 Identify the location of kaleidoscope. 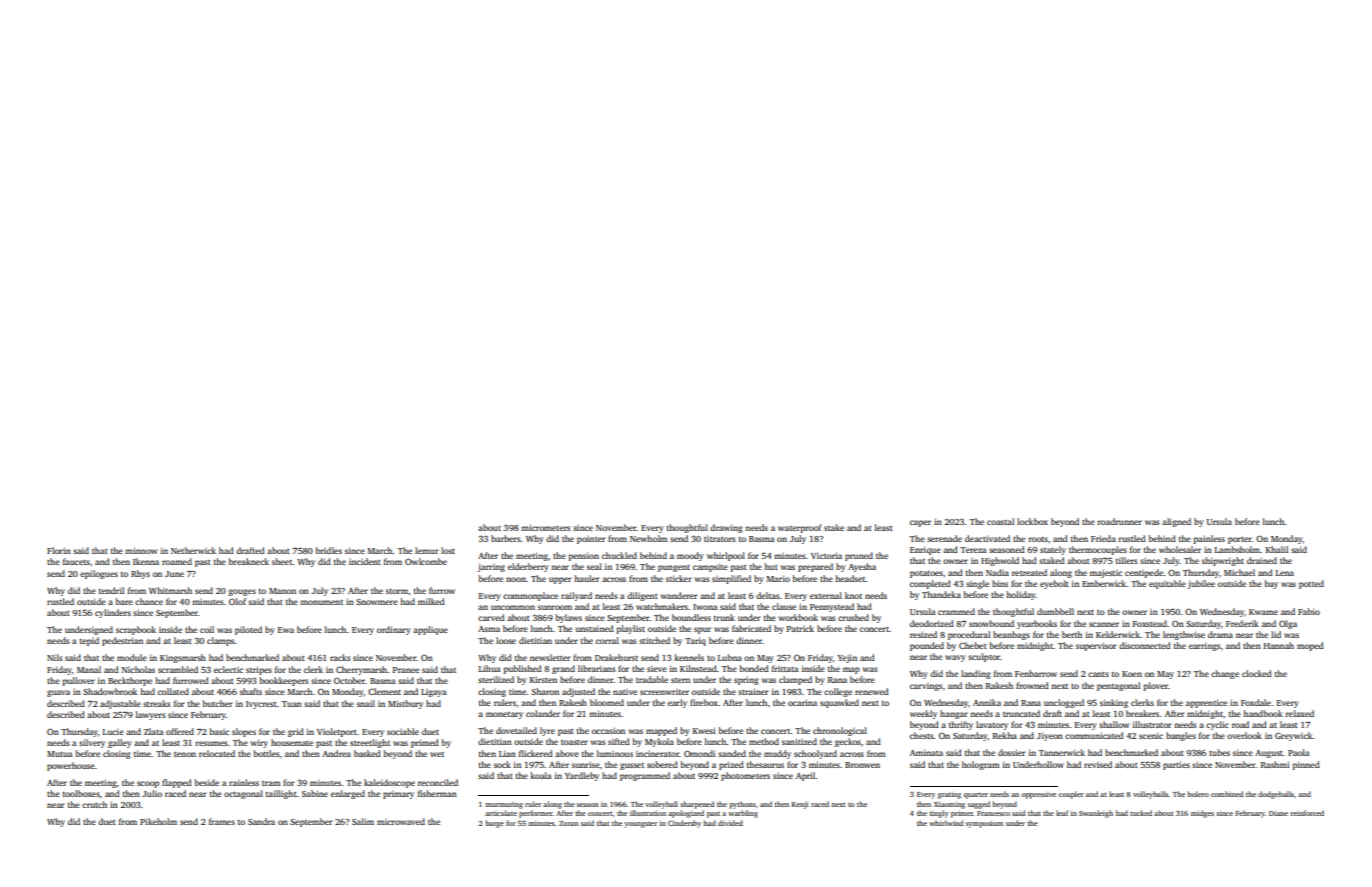
(389, 783).
